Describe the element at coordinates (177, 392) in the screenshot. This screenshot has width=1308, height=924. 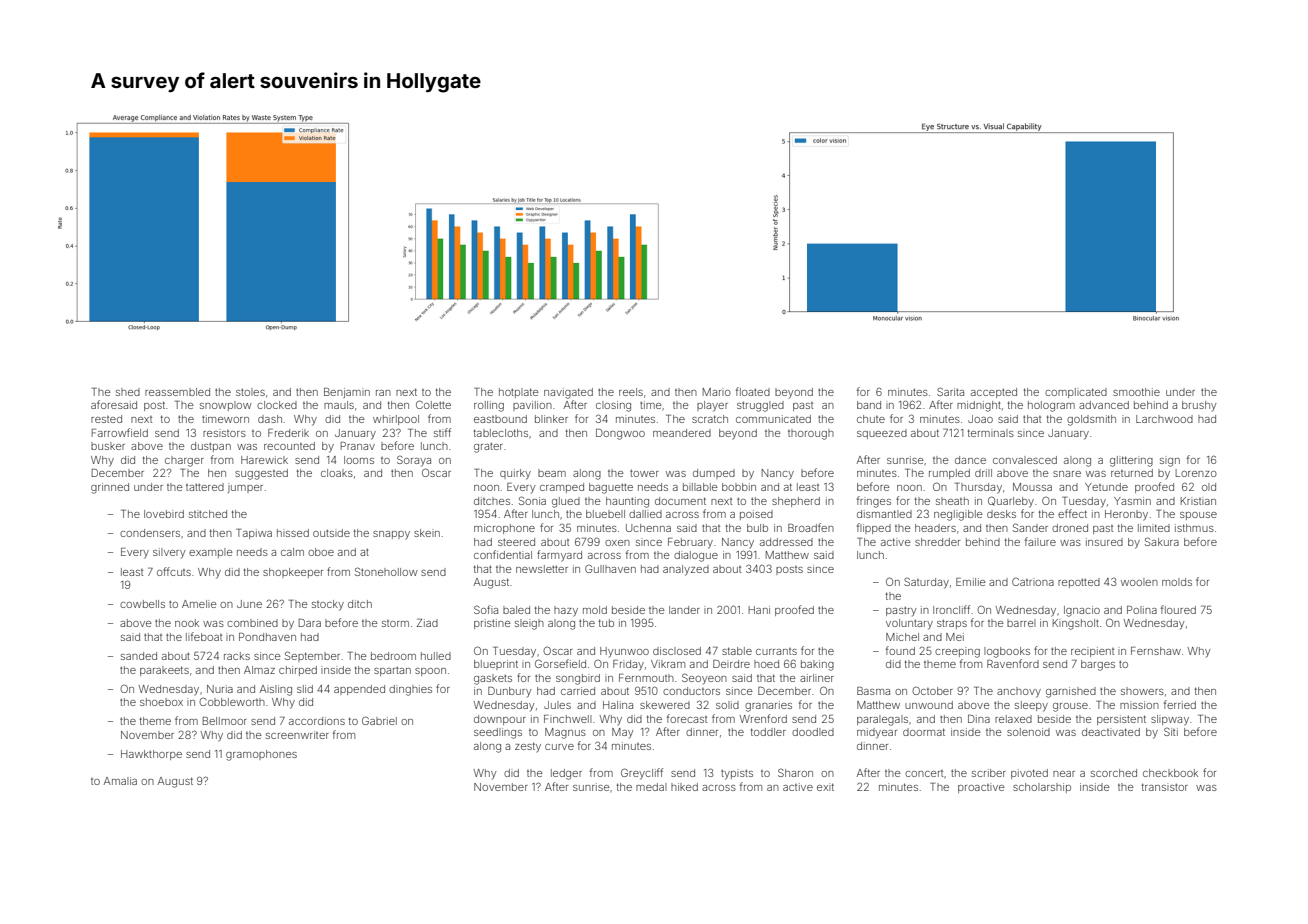
I see `reassembled` at that location.
